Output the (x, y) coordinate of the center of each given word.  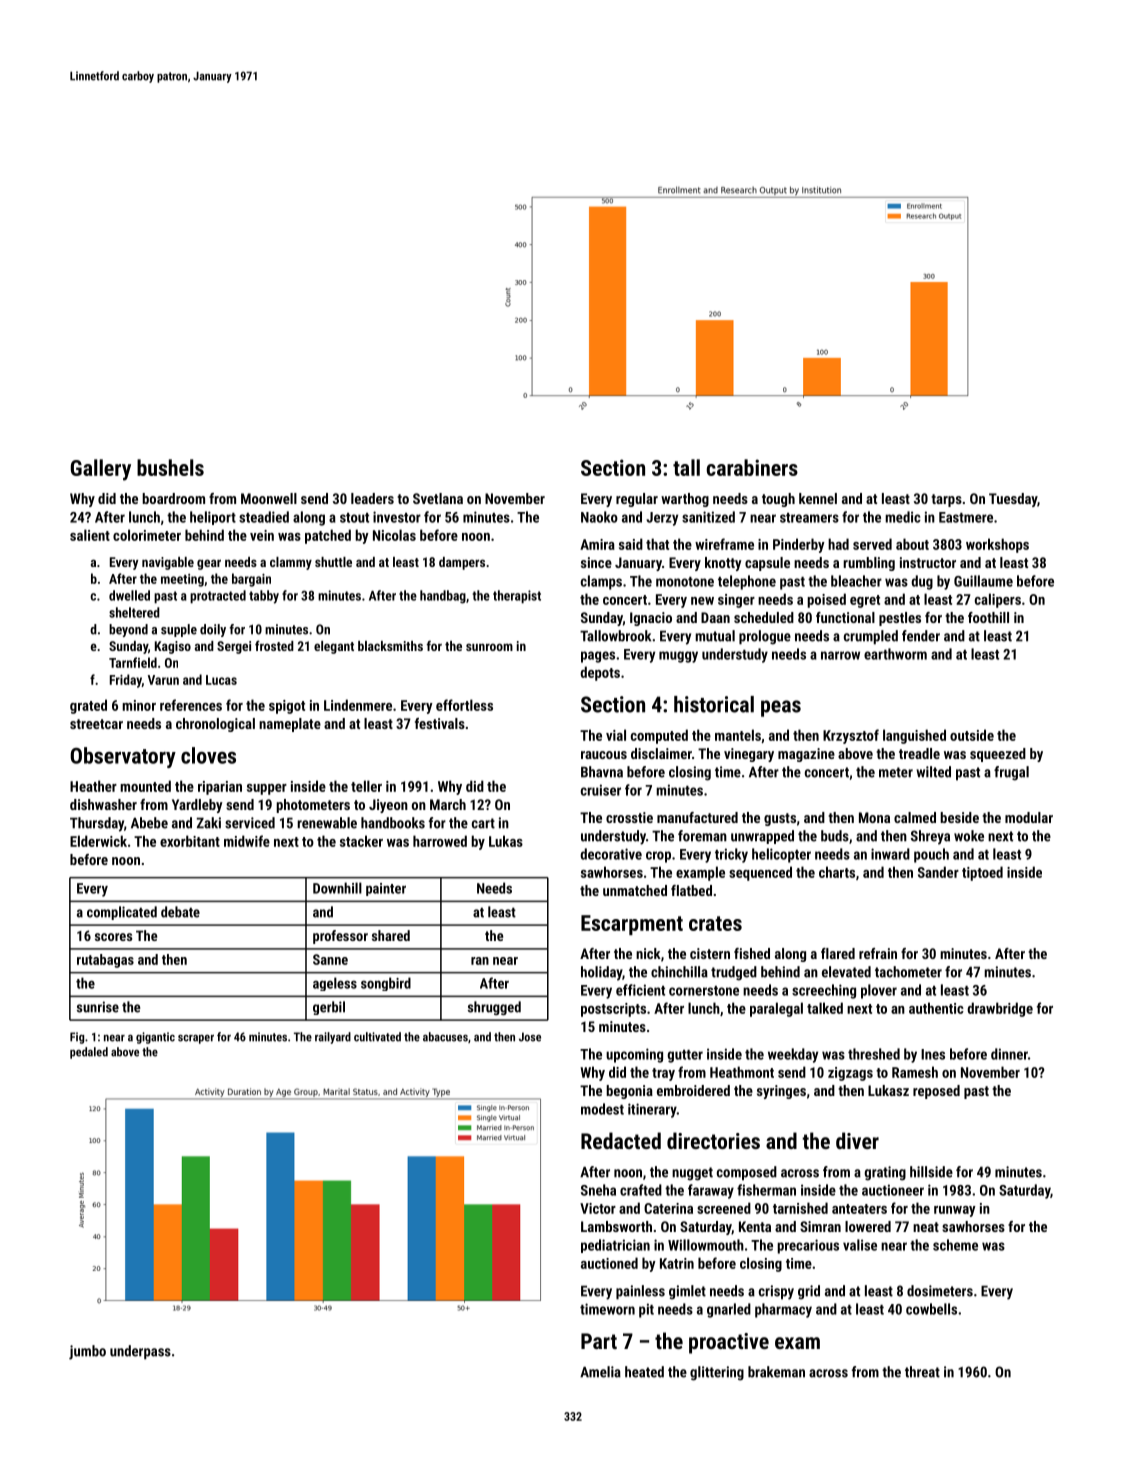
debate (180, 912)
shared (391, 935)
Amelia (600, 1372)
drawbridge (1000, 1009)
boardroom (173, 498)
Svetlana (438, 498)
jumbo (87, 1352)
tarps (946, 500)
